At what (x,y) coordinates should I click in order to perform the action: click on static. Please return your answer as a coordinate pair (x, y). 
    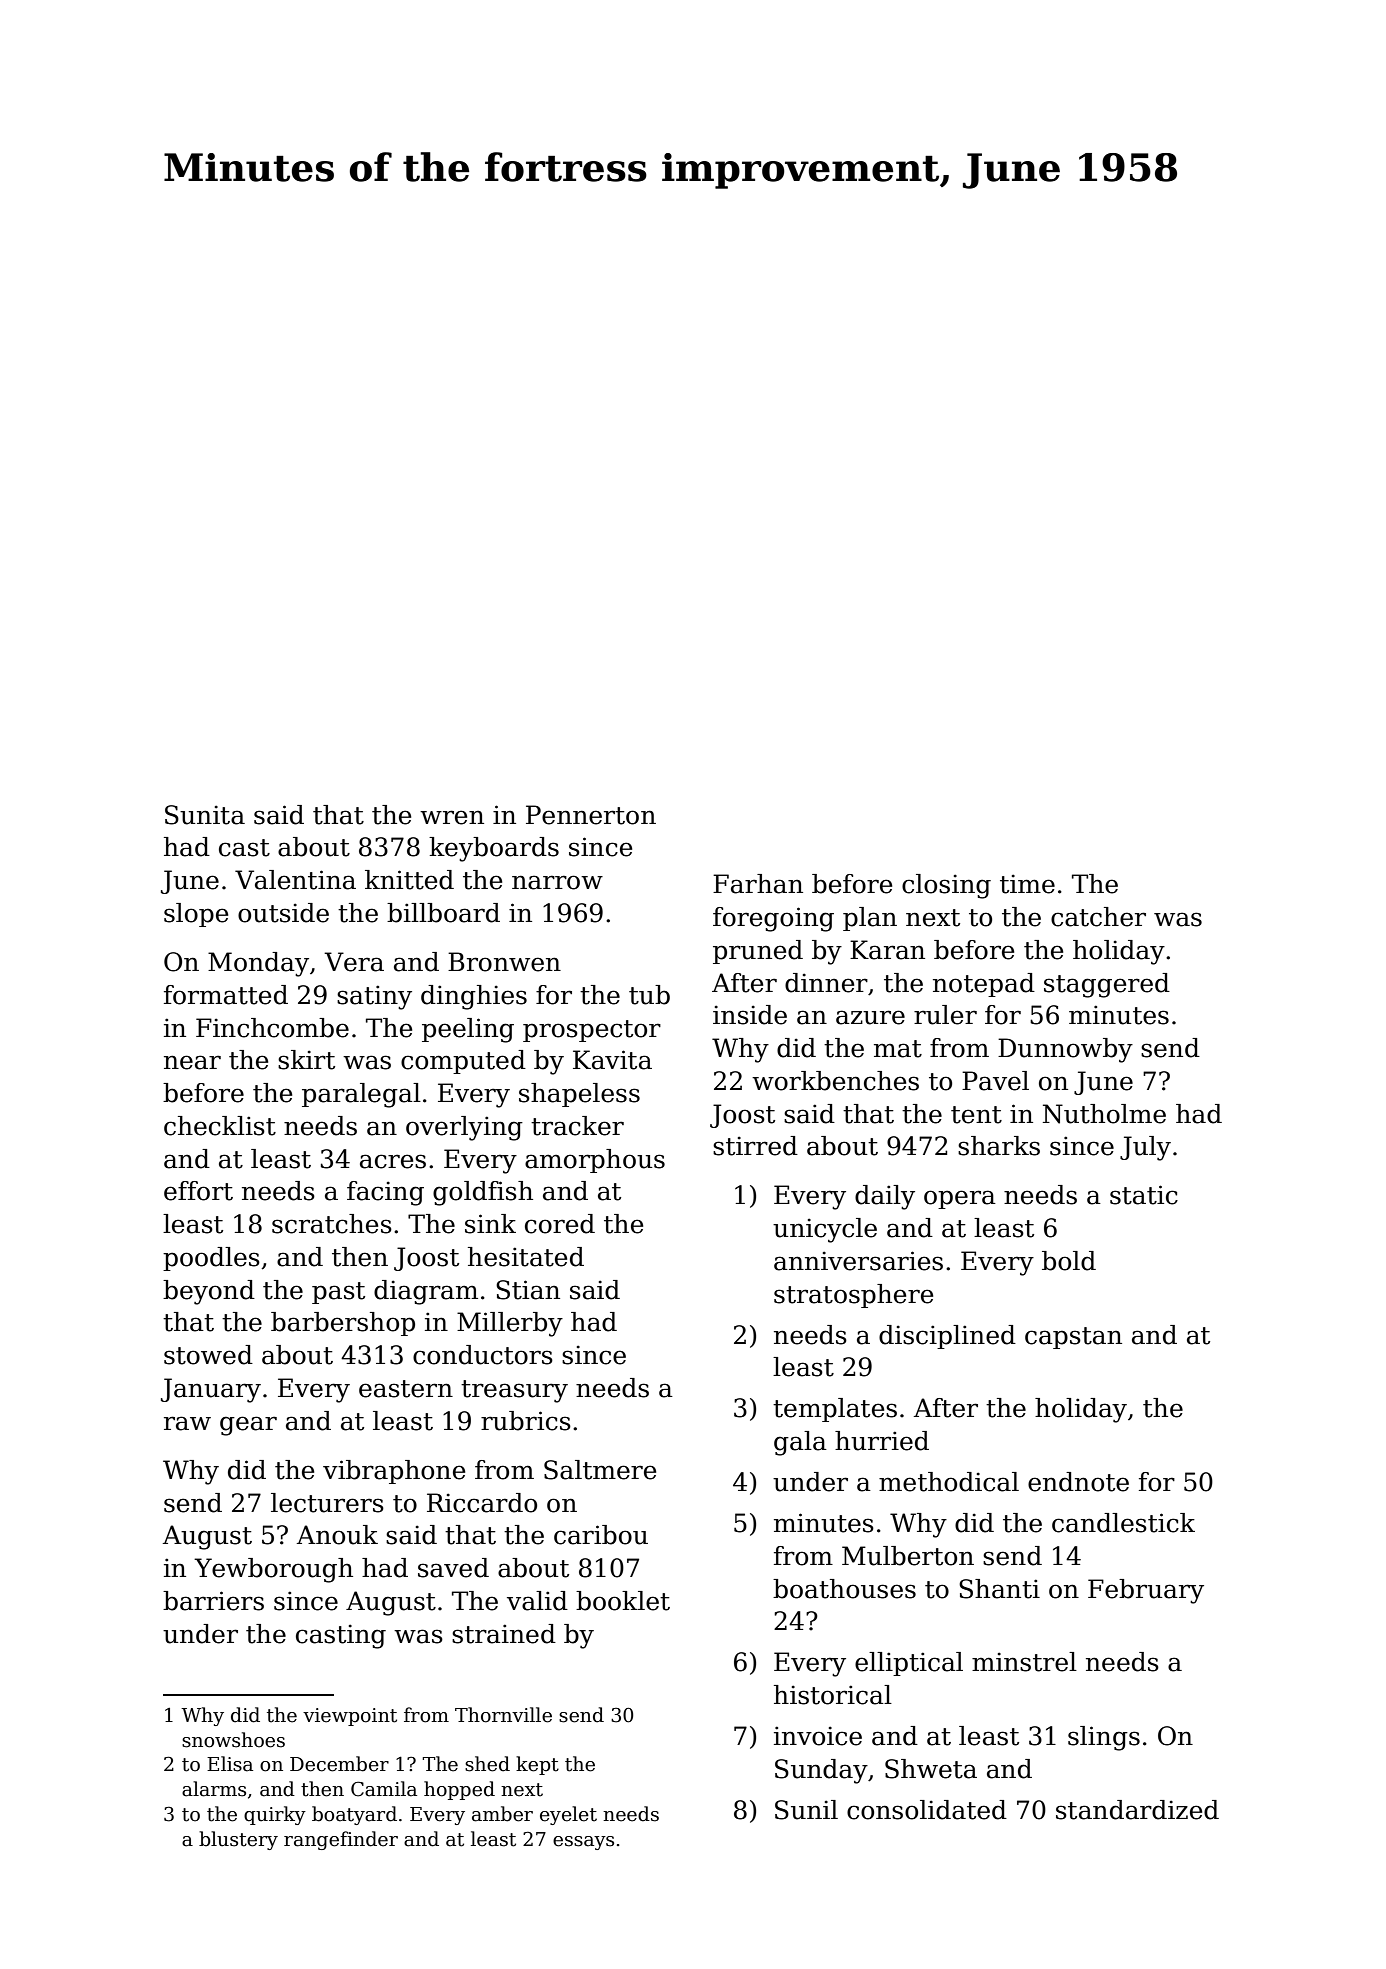
    Looking at the image, I should click on (1144, 1195).
